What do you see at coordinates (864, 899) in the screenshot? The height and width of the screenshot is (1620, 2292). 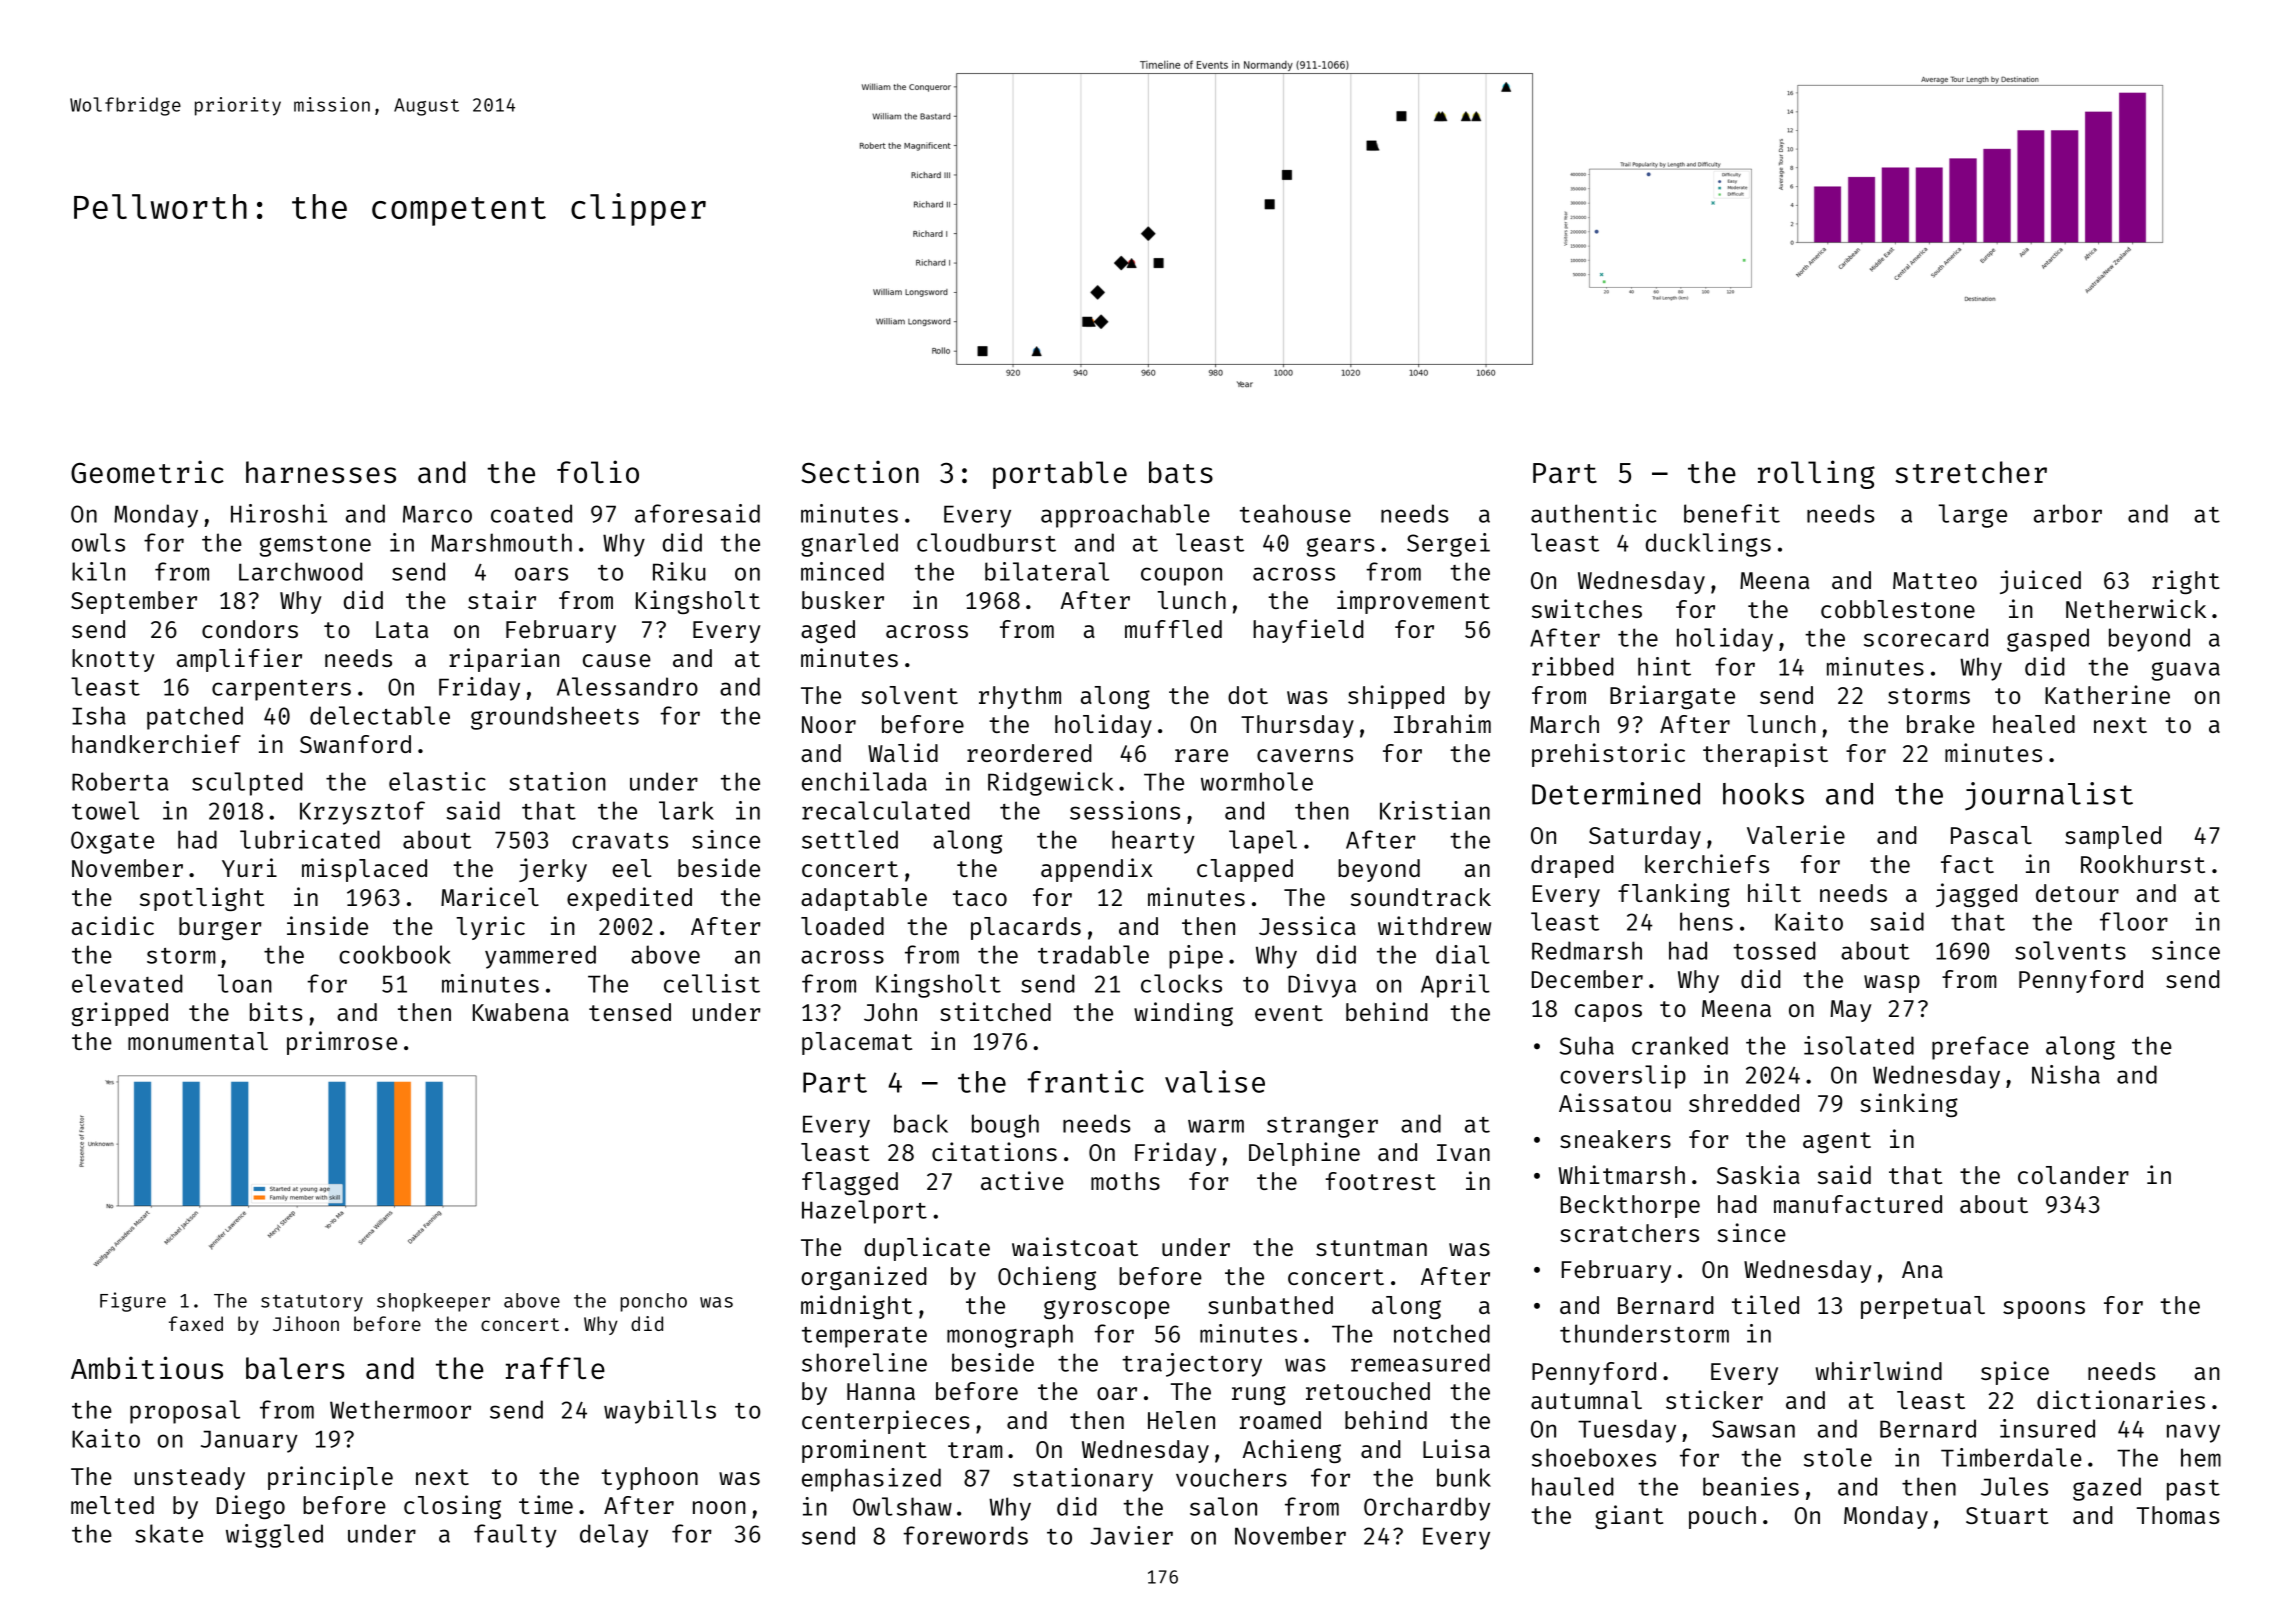 I see `adaptable` at bounding box center [864, 899].
